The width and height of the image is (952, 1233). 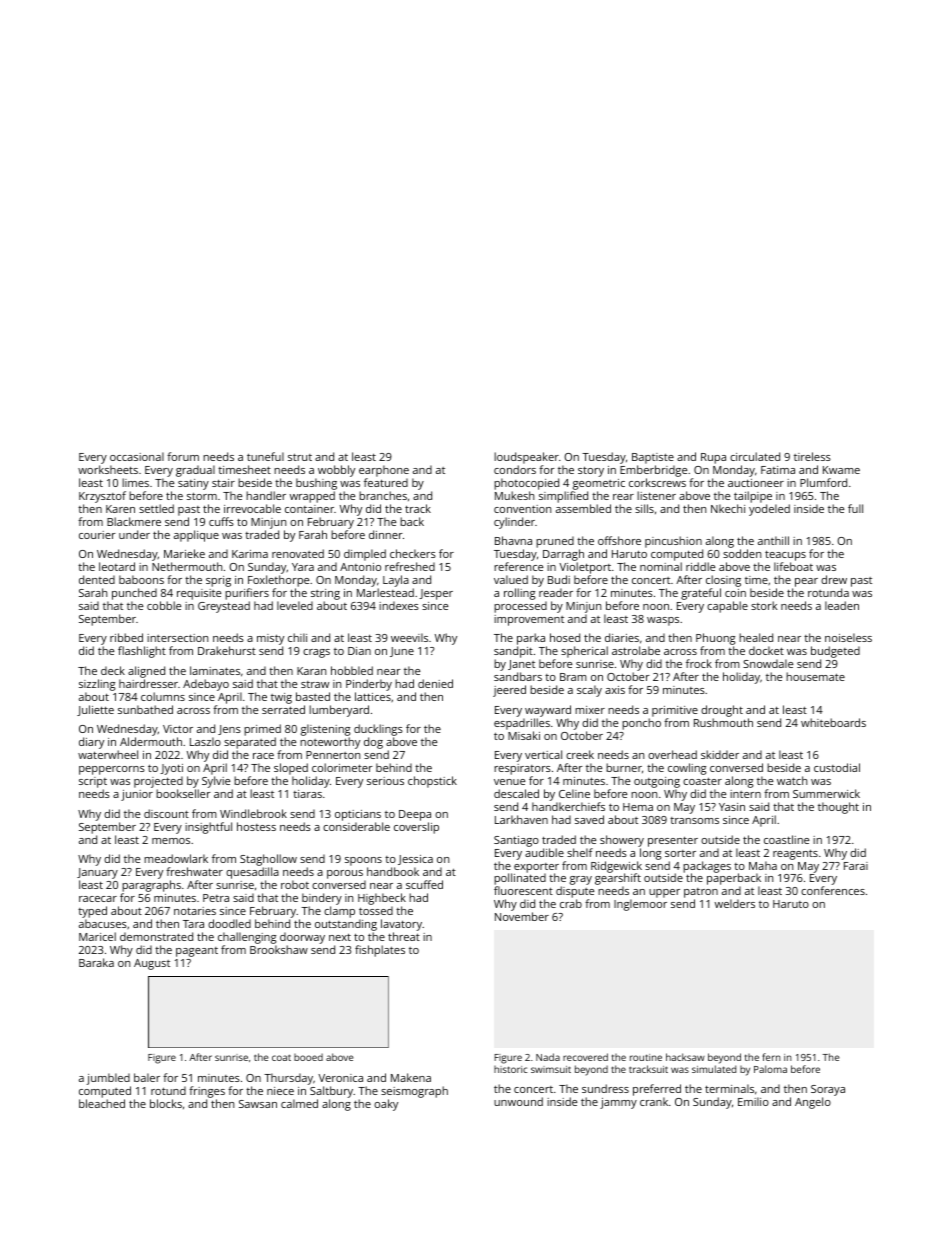 I want to click on Misaki, so click(x=524, y=735).
